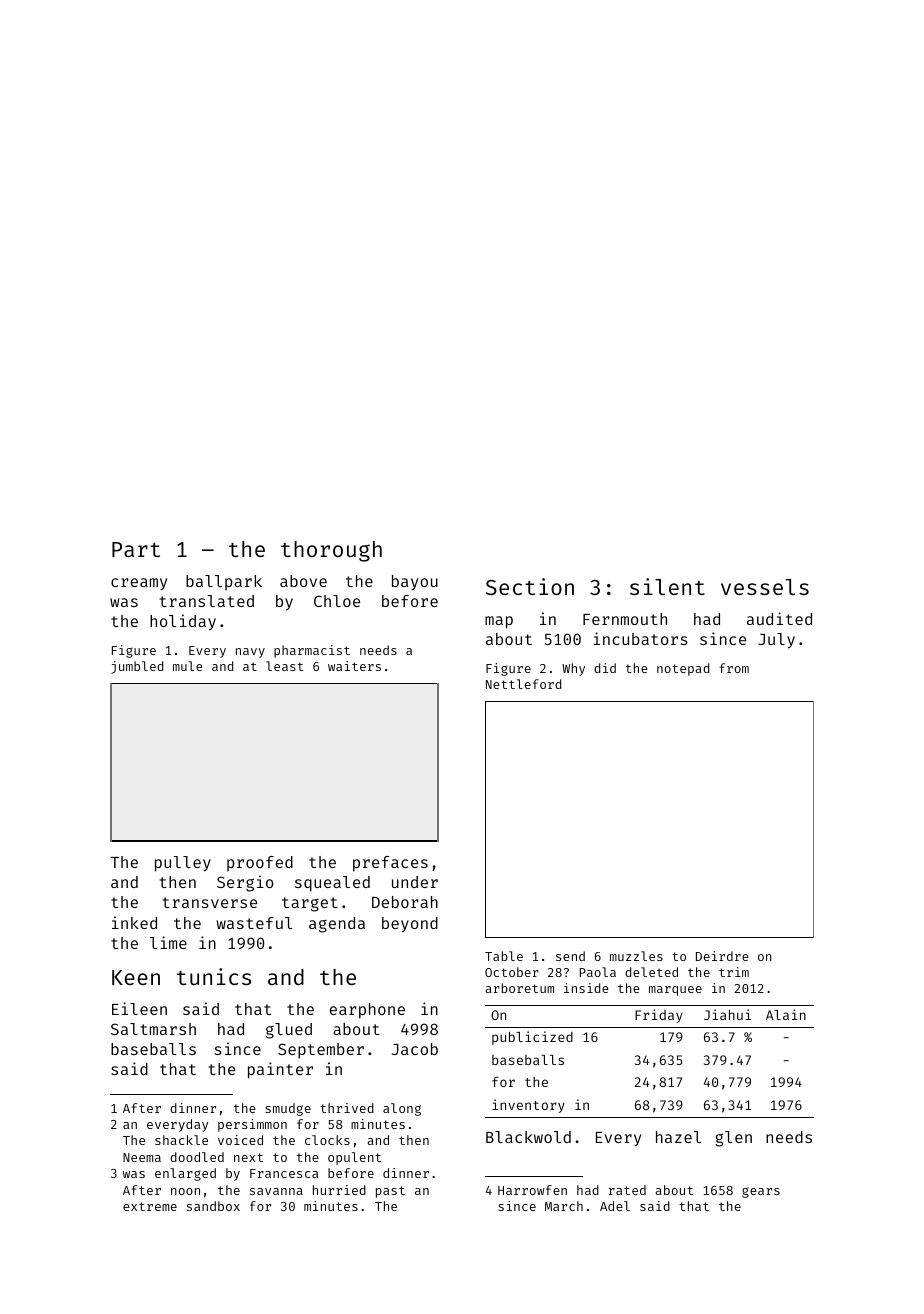  I want to click on Nettleford, so click(523, 684).
